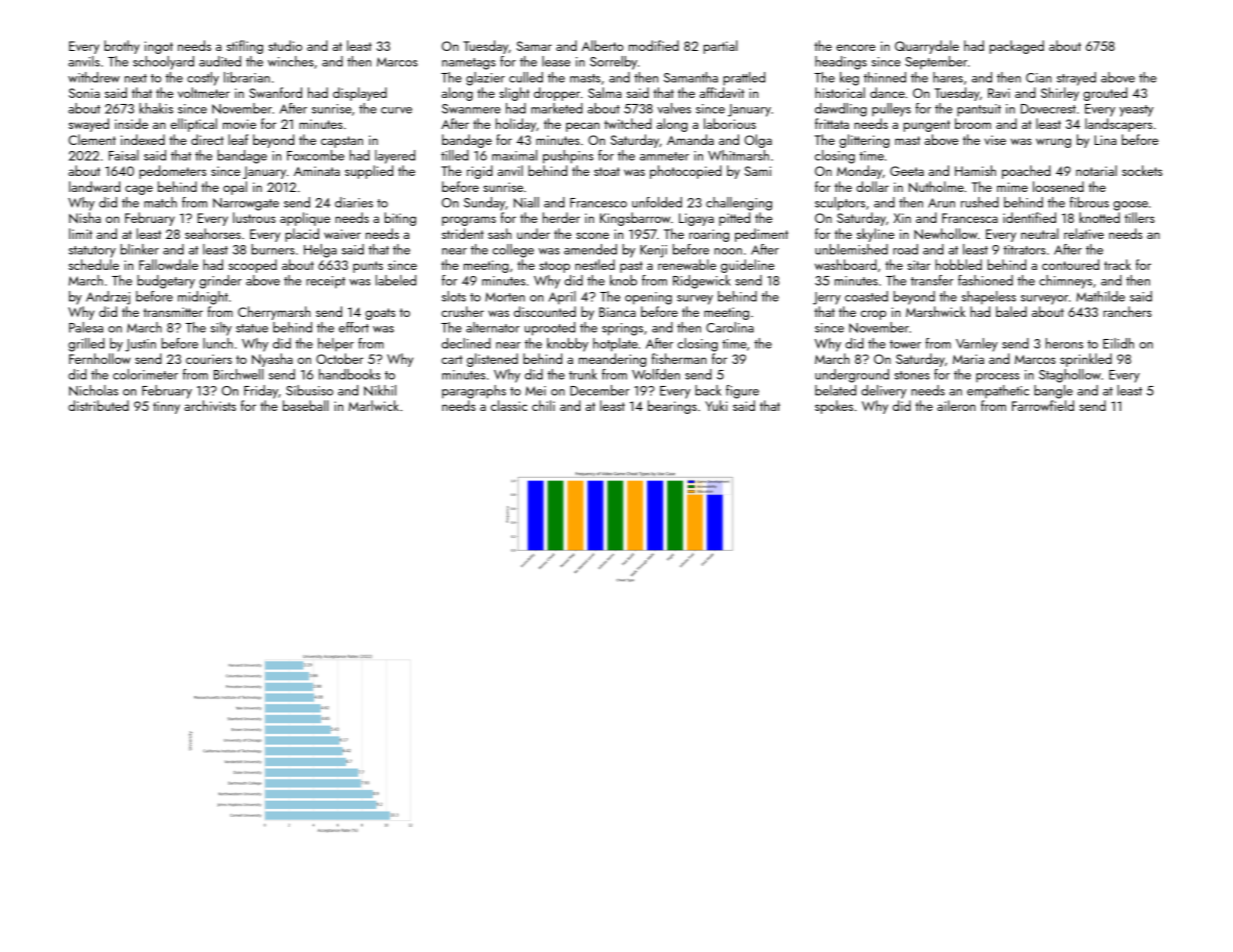  I want to click on bearings, so click(672, 407).
